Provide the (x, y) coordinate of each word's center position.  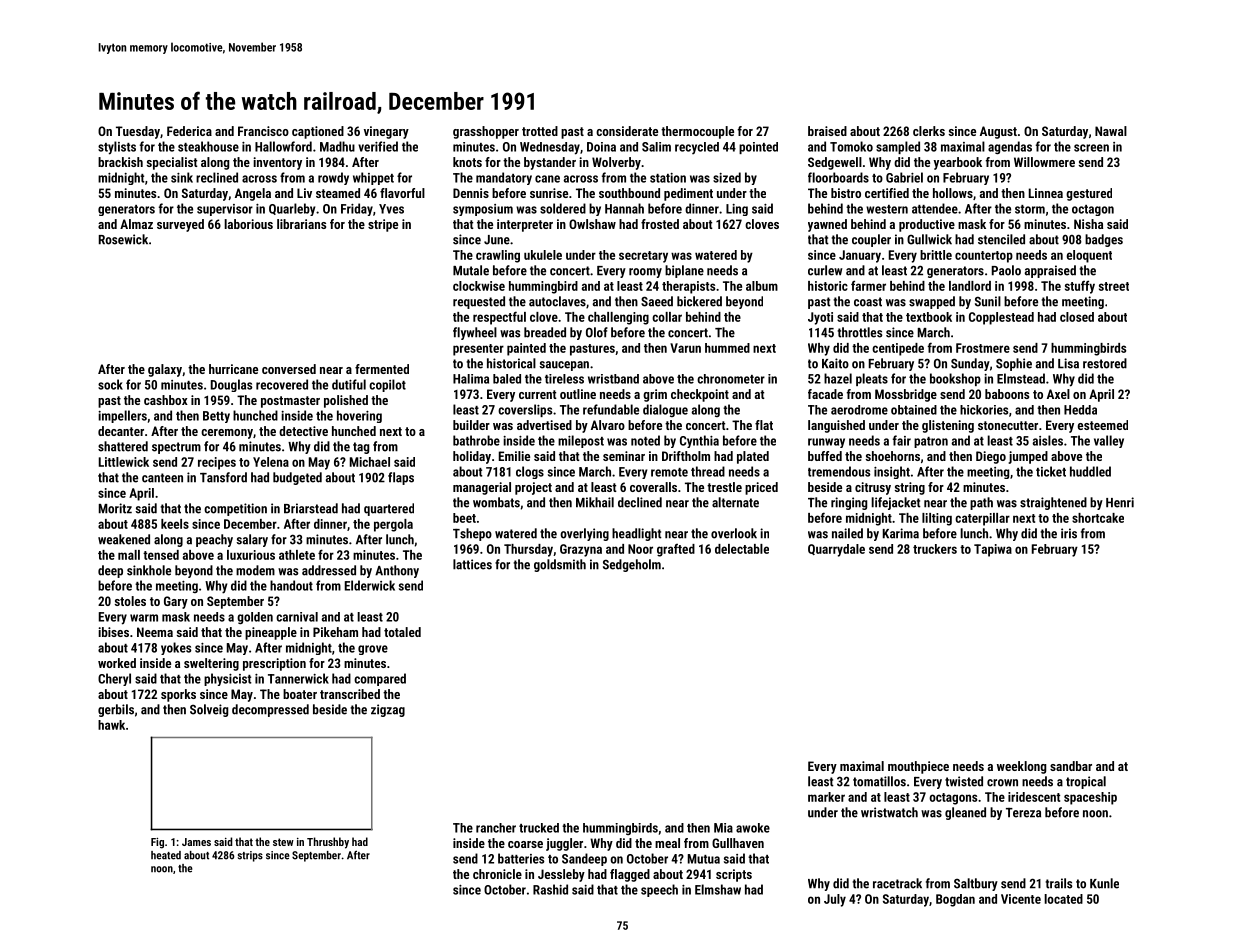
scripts (734, 875)
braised (827, 131)
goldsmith (560, 565)
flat (764, 425)
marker (826, 797)
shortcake (1098, 518)
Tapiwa (993, 550)
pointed (758, 148)
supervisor (225, 210)
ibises (113, 632)
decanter (121, 431)
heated (166, 855)
